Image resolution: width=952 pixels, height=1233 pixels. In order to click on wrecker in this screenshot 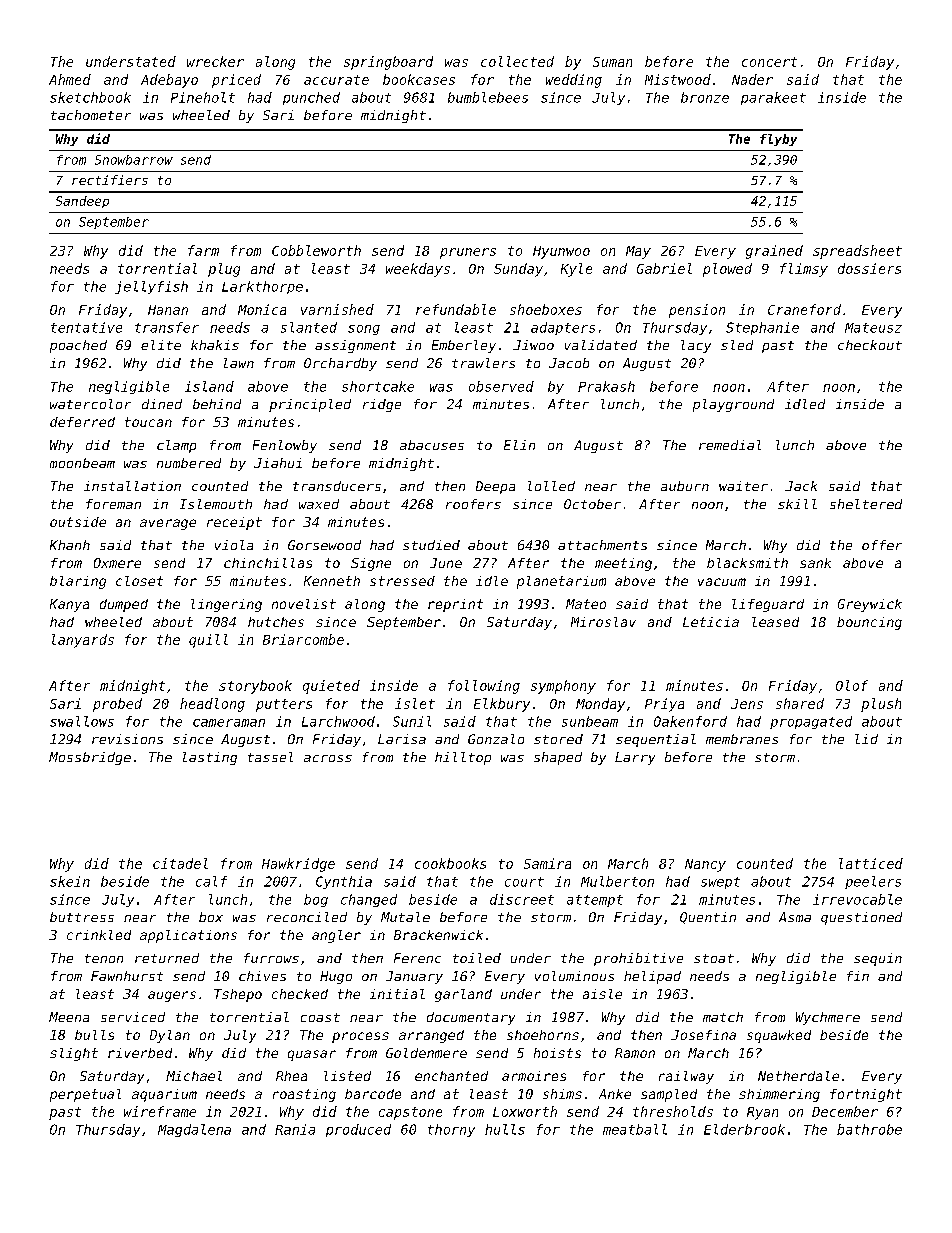, I will do `click(215, 61)`.
